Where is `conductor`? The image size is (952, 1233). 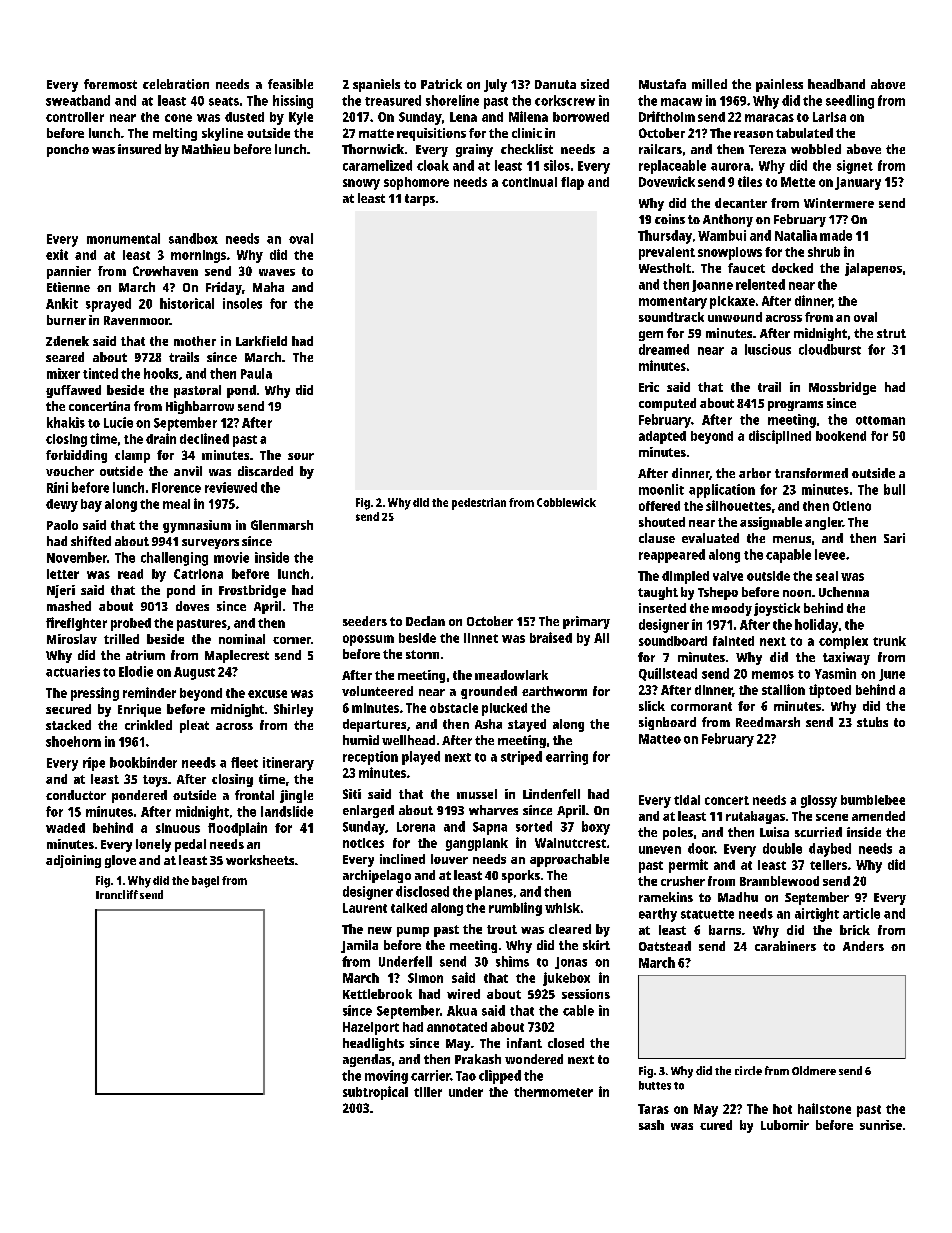
conductor is located at coordinates (76, 795).
